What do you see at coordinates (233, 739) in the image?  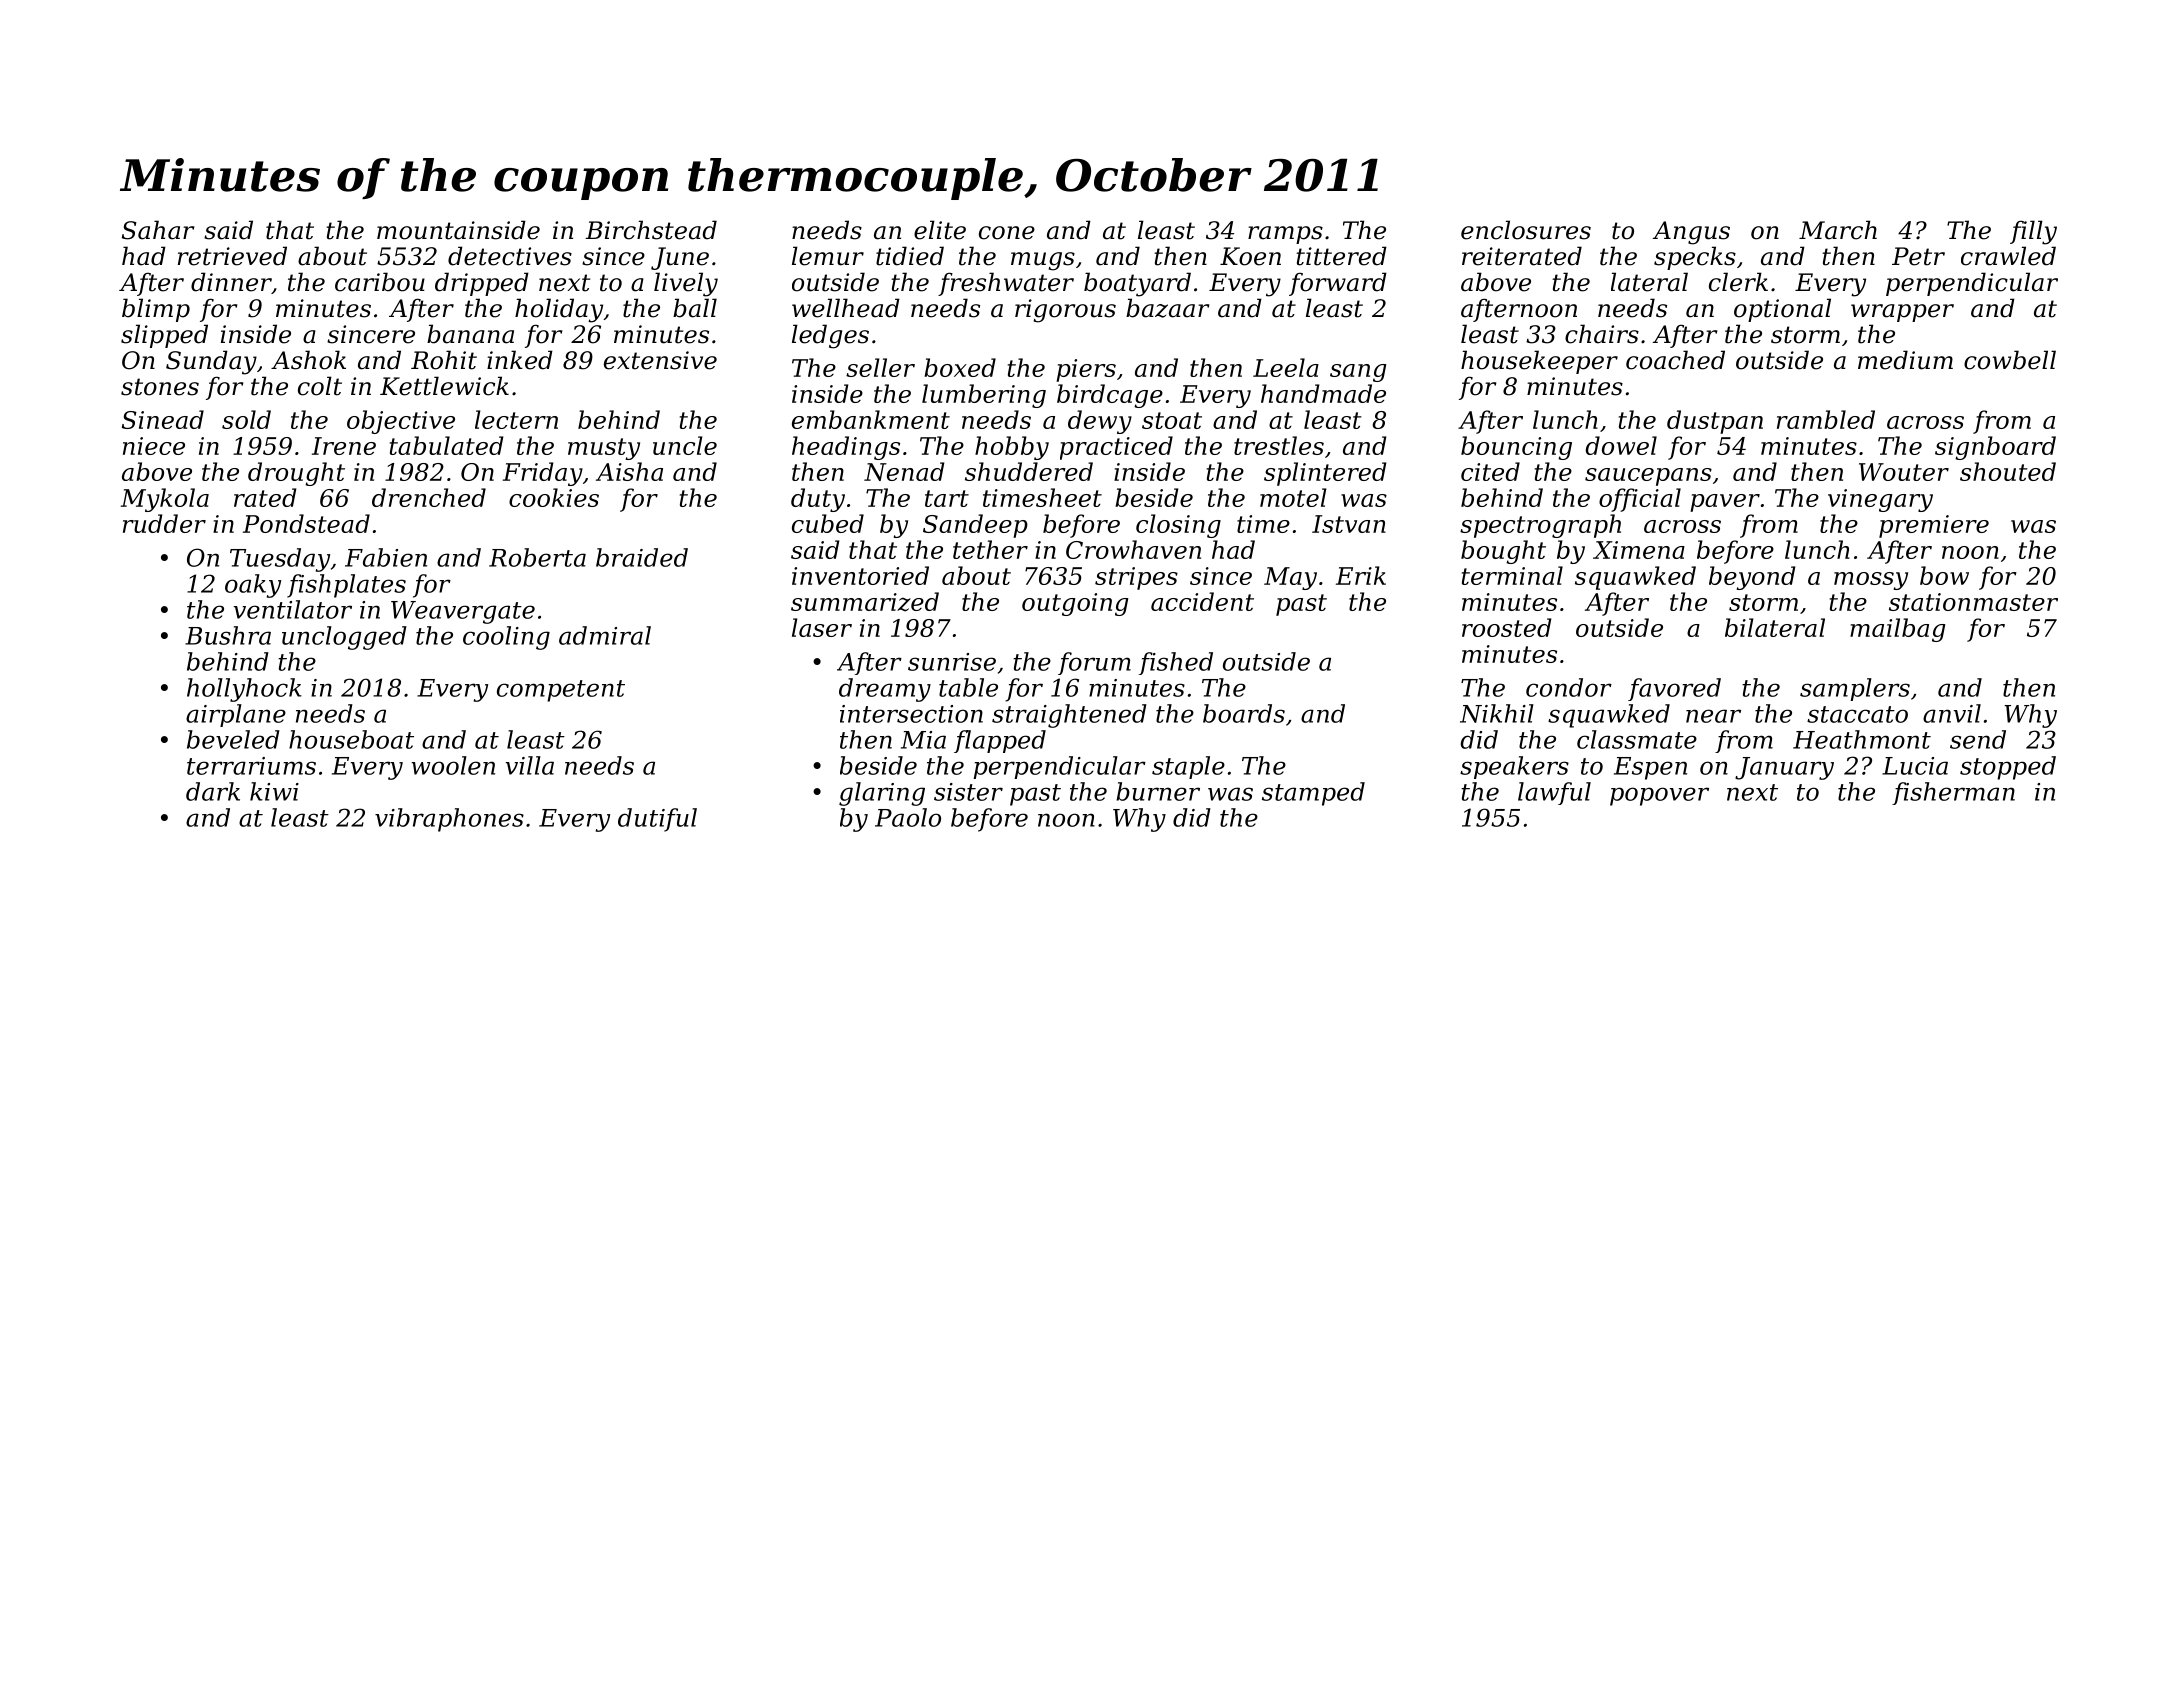 I see `beveled` at bounding box center [233, 739].
